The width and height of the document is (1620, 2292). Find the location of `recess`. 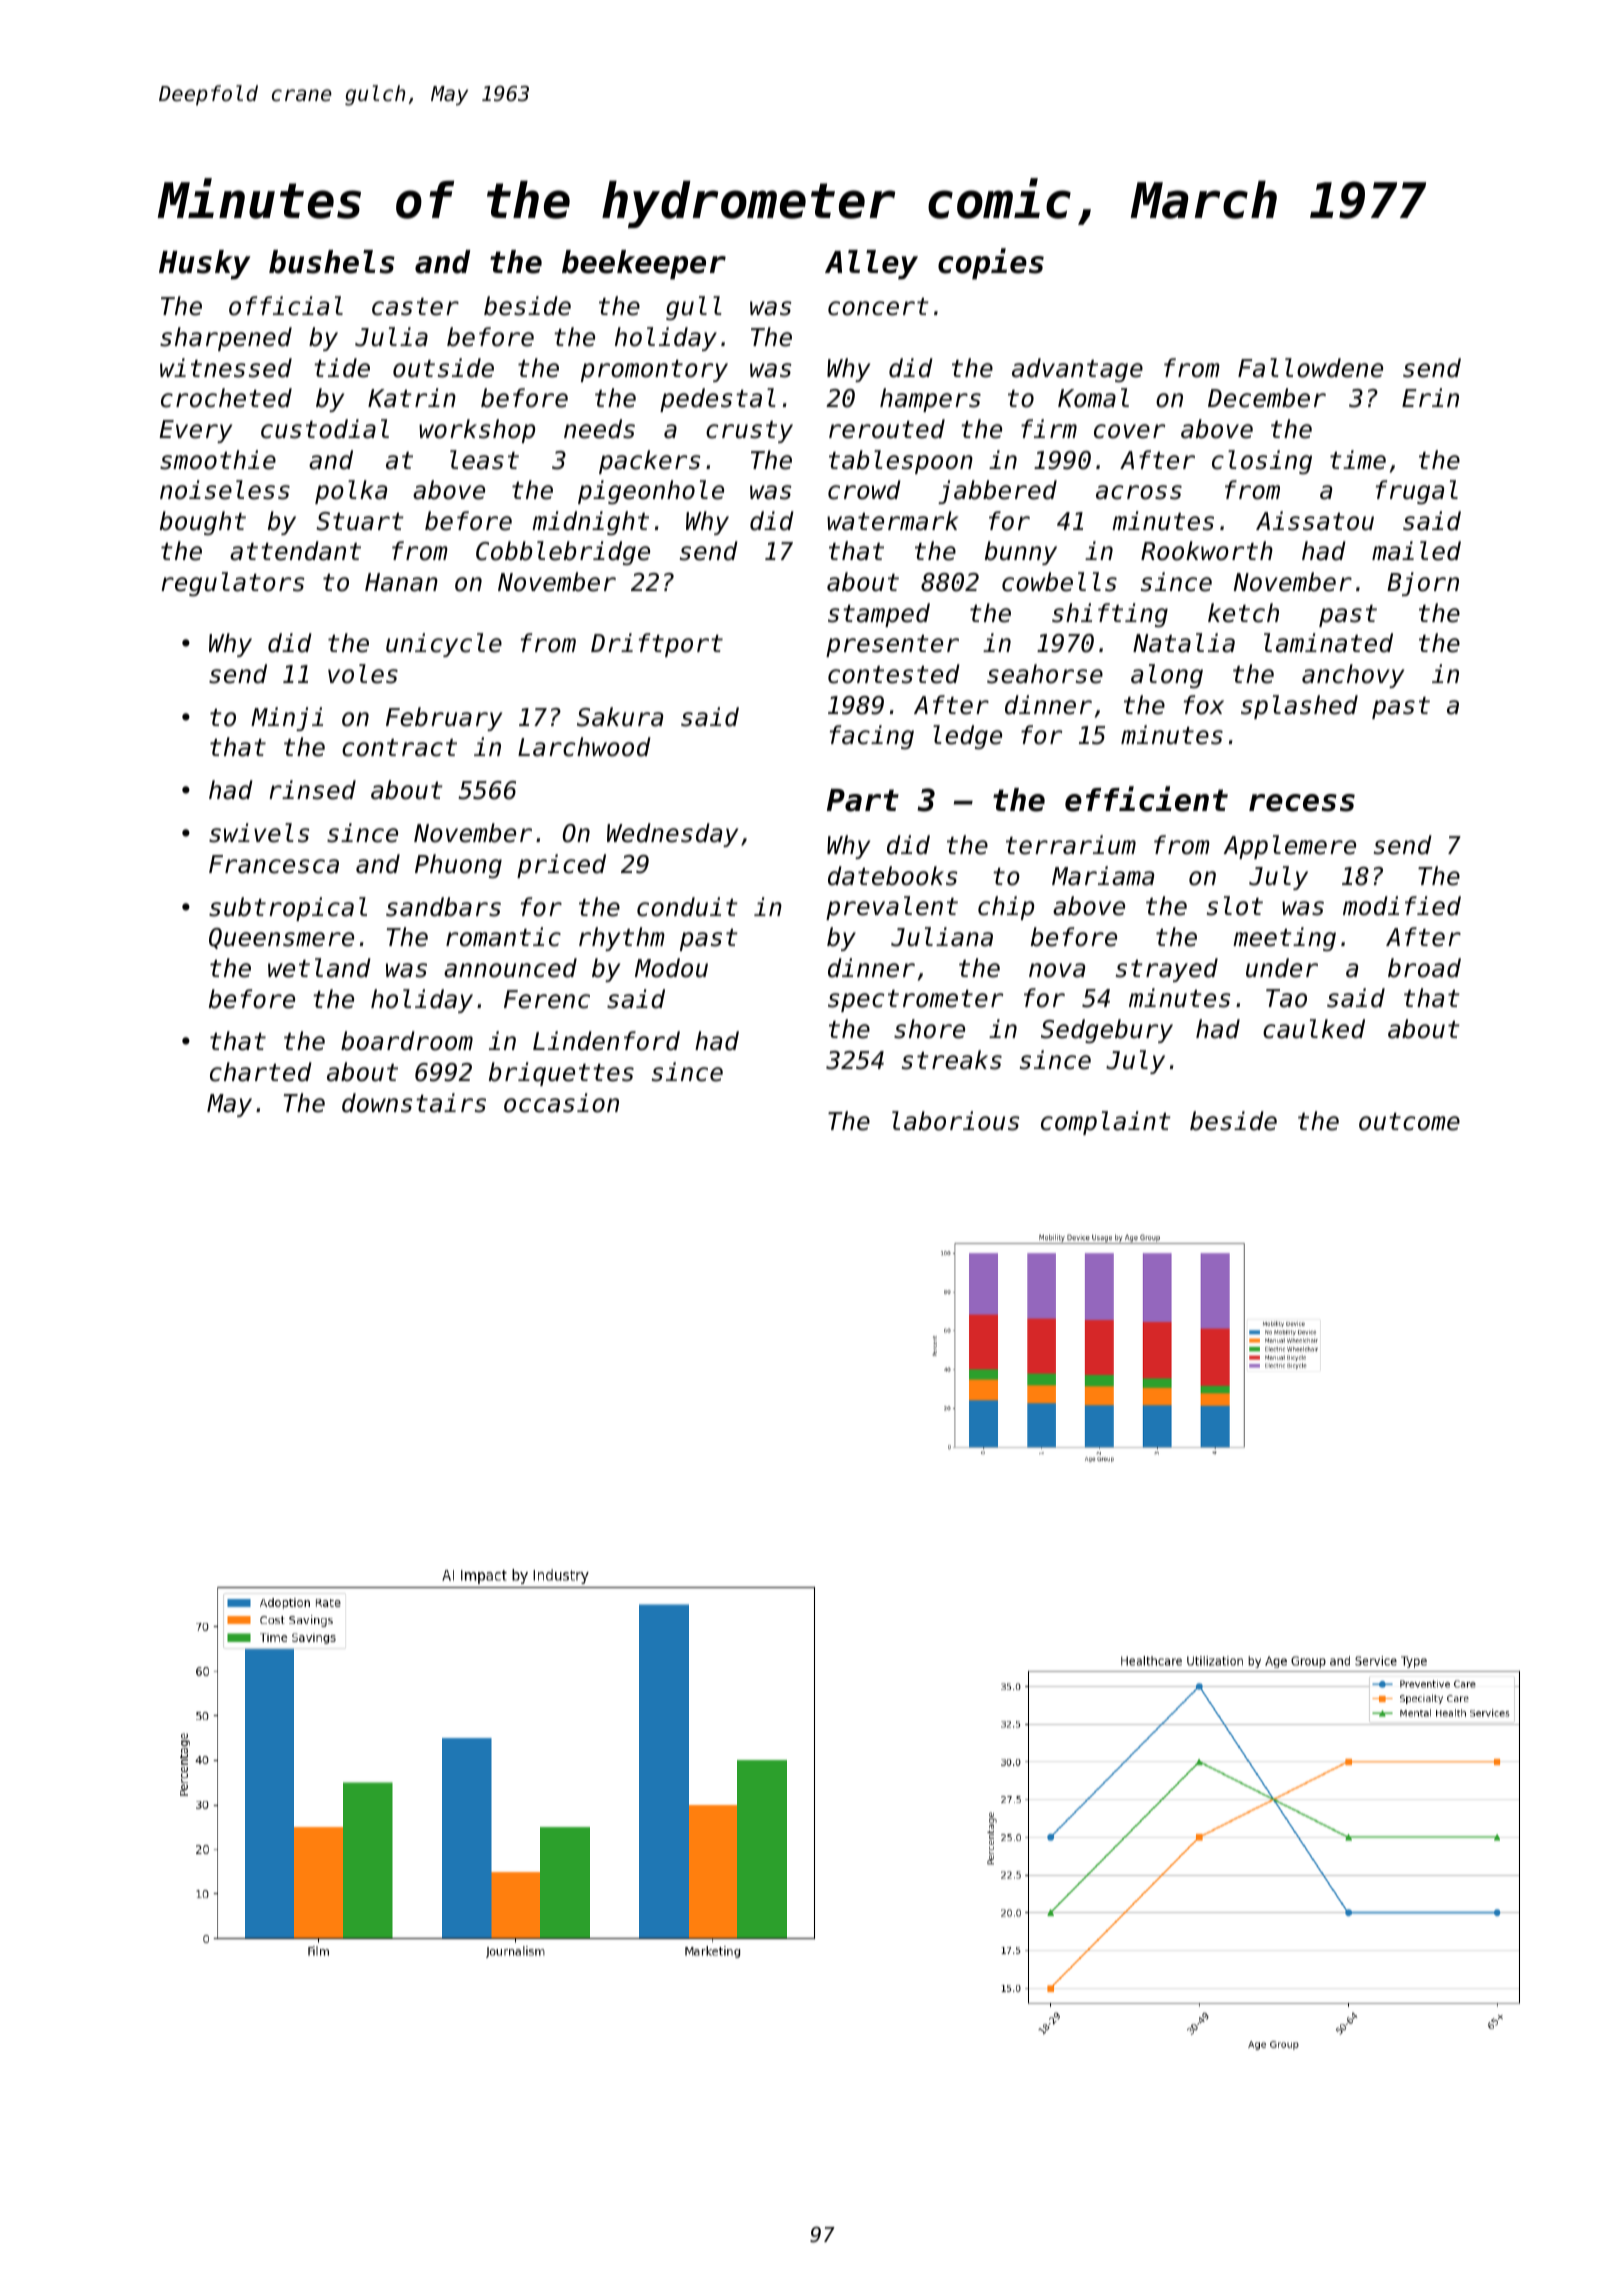

recess is located at coordinates (1302, 803).
